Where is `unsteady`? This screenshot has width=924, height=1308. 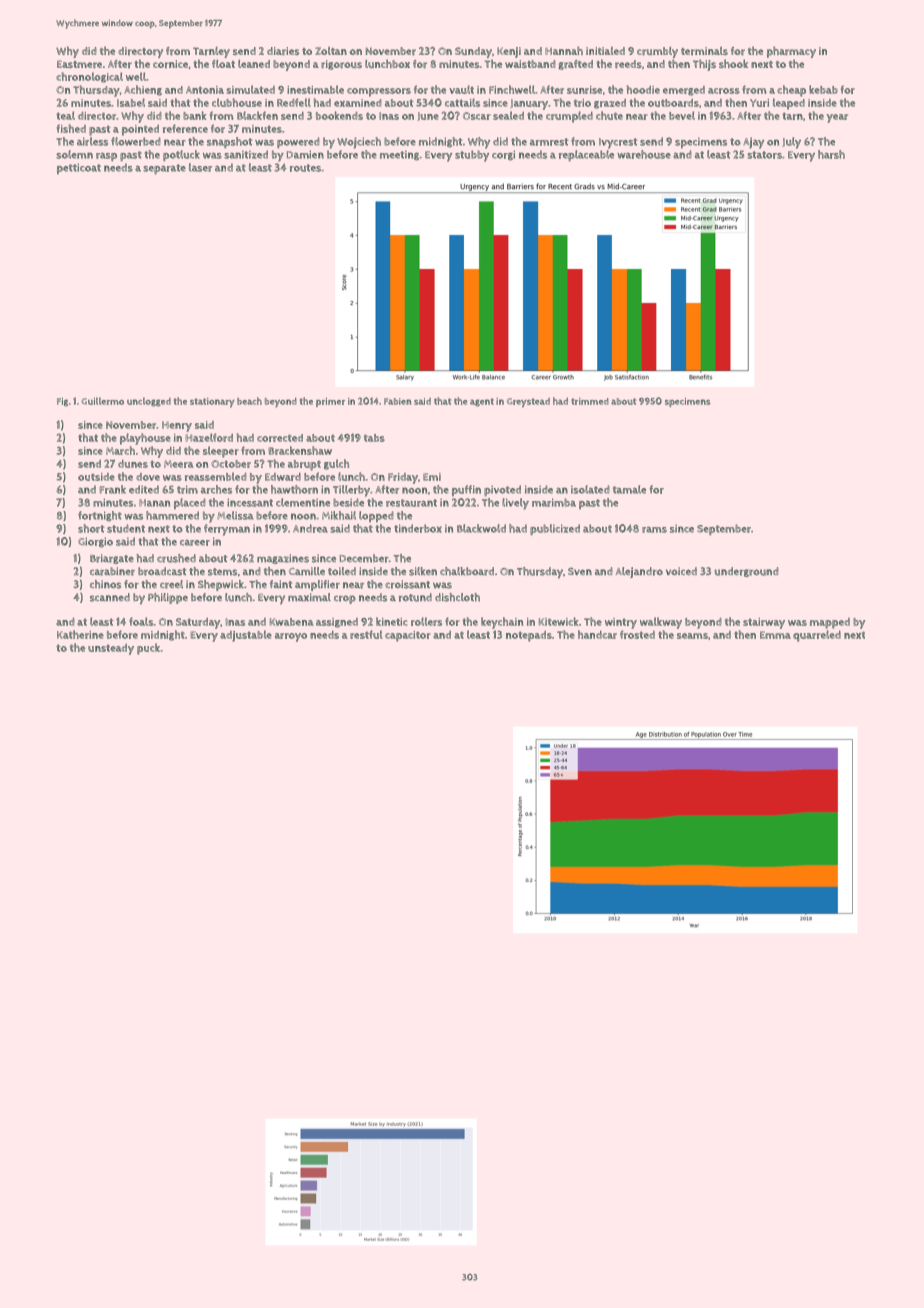
unsteady is located at coordinates (111, 649).
